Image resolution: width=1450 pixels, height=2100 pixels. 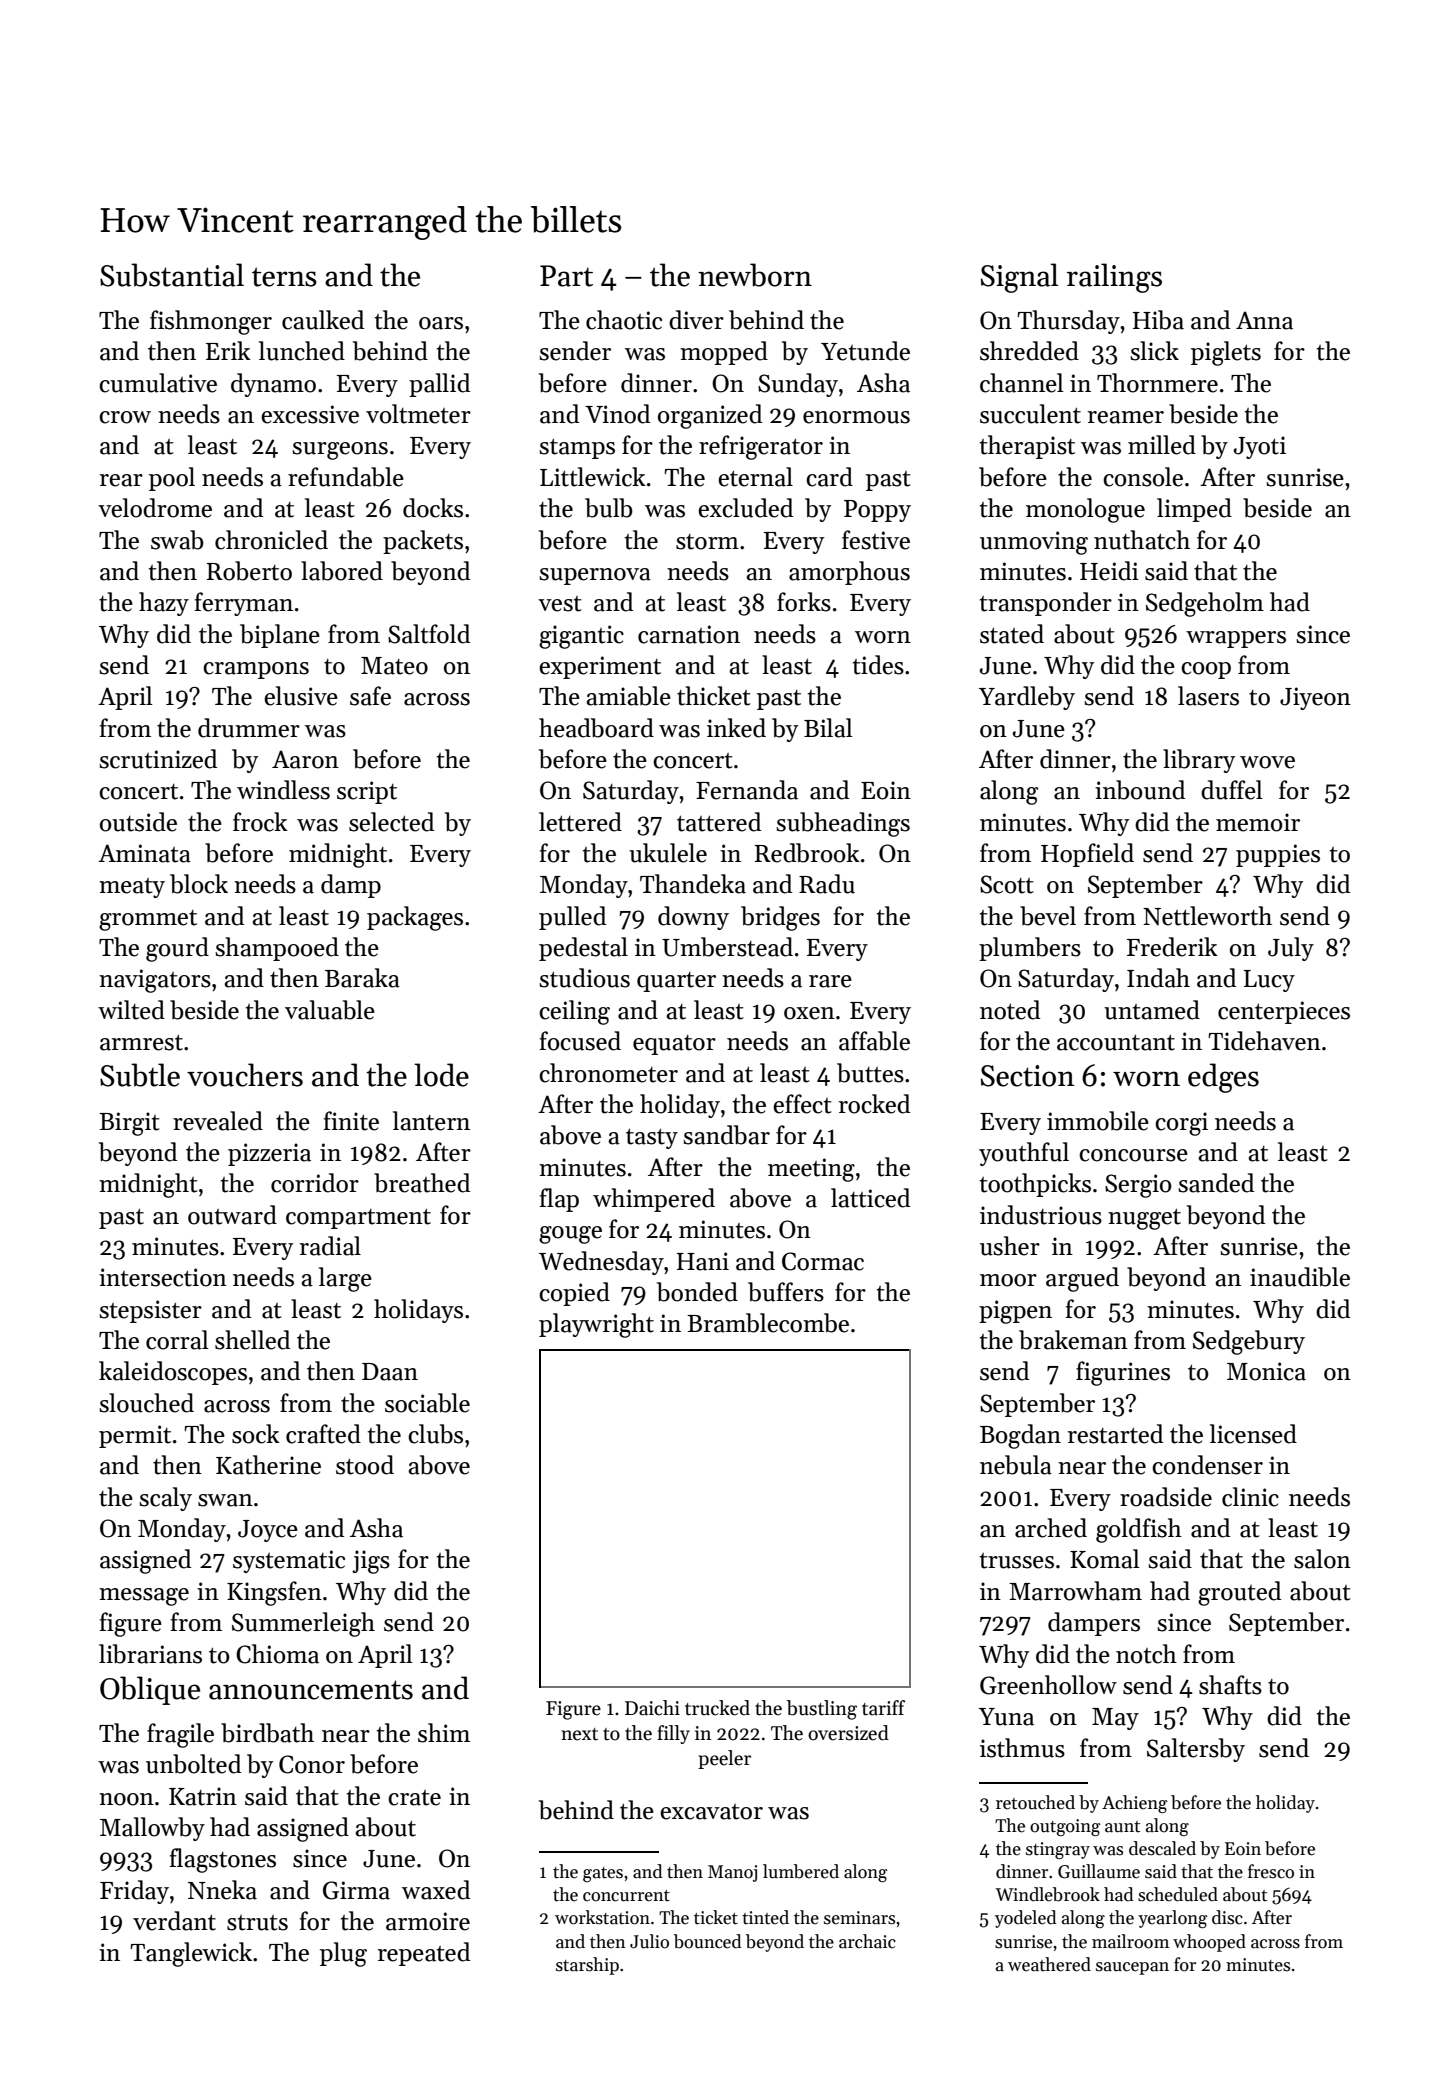 I want to click on terns, so click(x=284, y=277).
